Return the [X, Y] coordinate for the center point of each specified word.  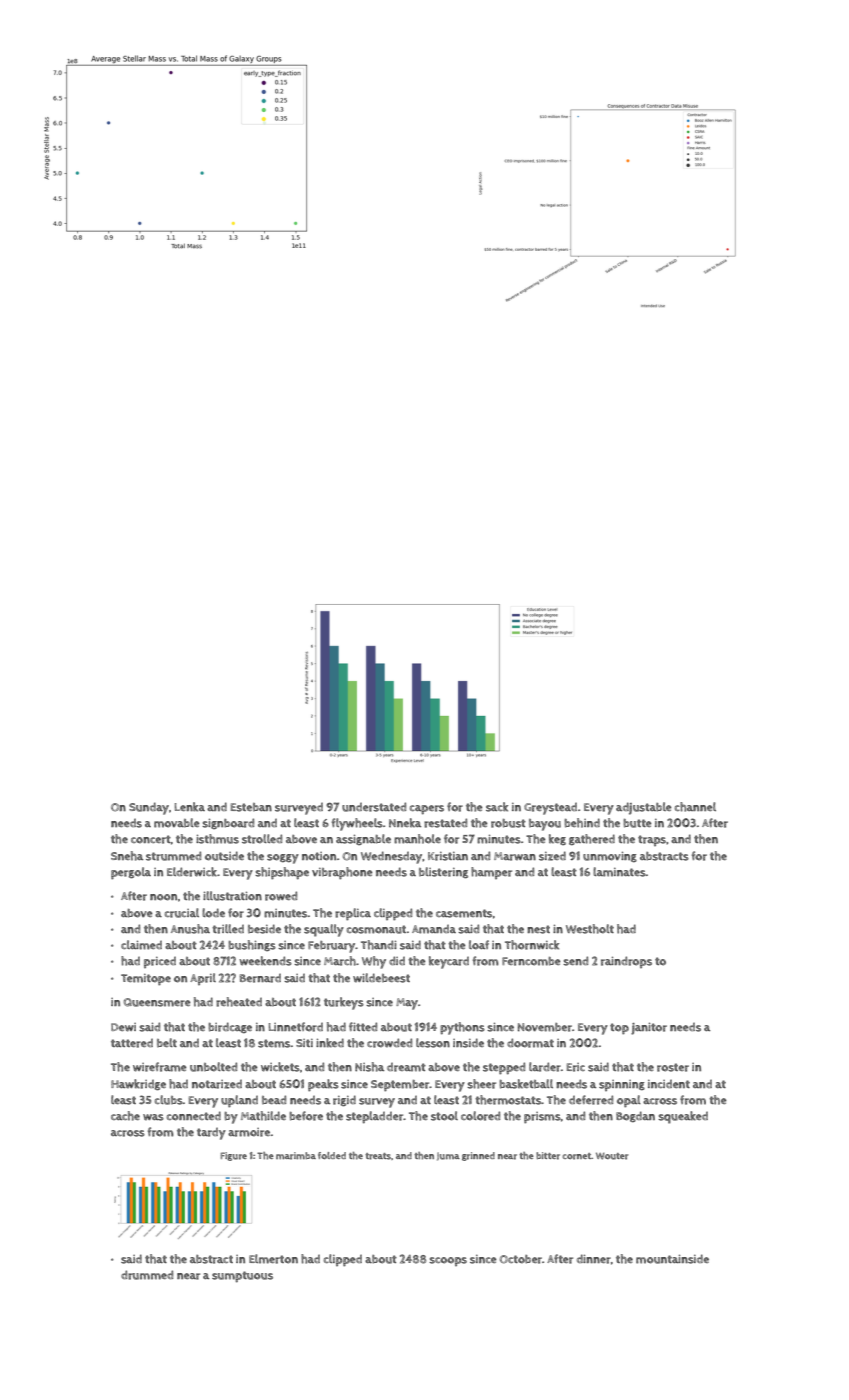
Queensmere [157, 1002]
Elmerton [273, 1259]
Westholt [590, 929]
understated [374, 807]
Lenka [190, 807]
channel [695, 807]
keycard [449, 962]
